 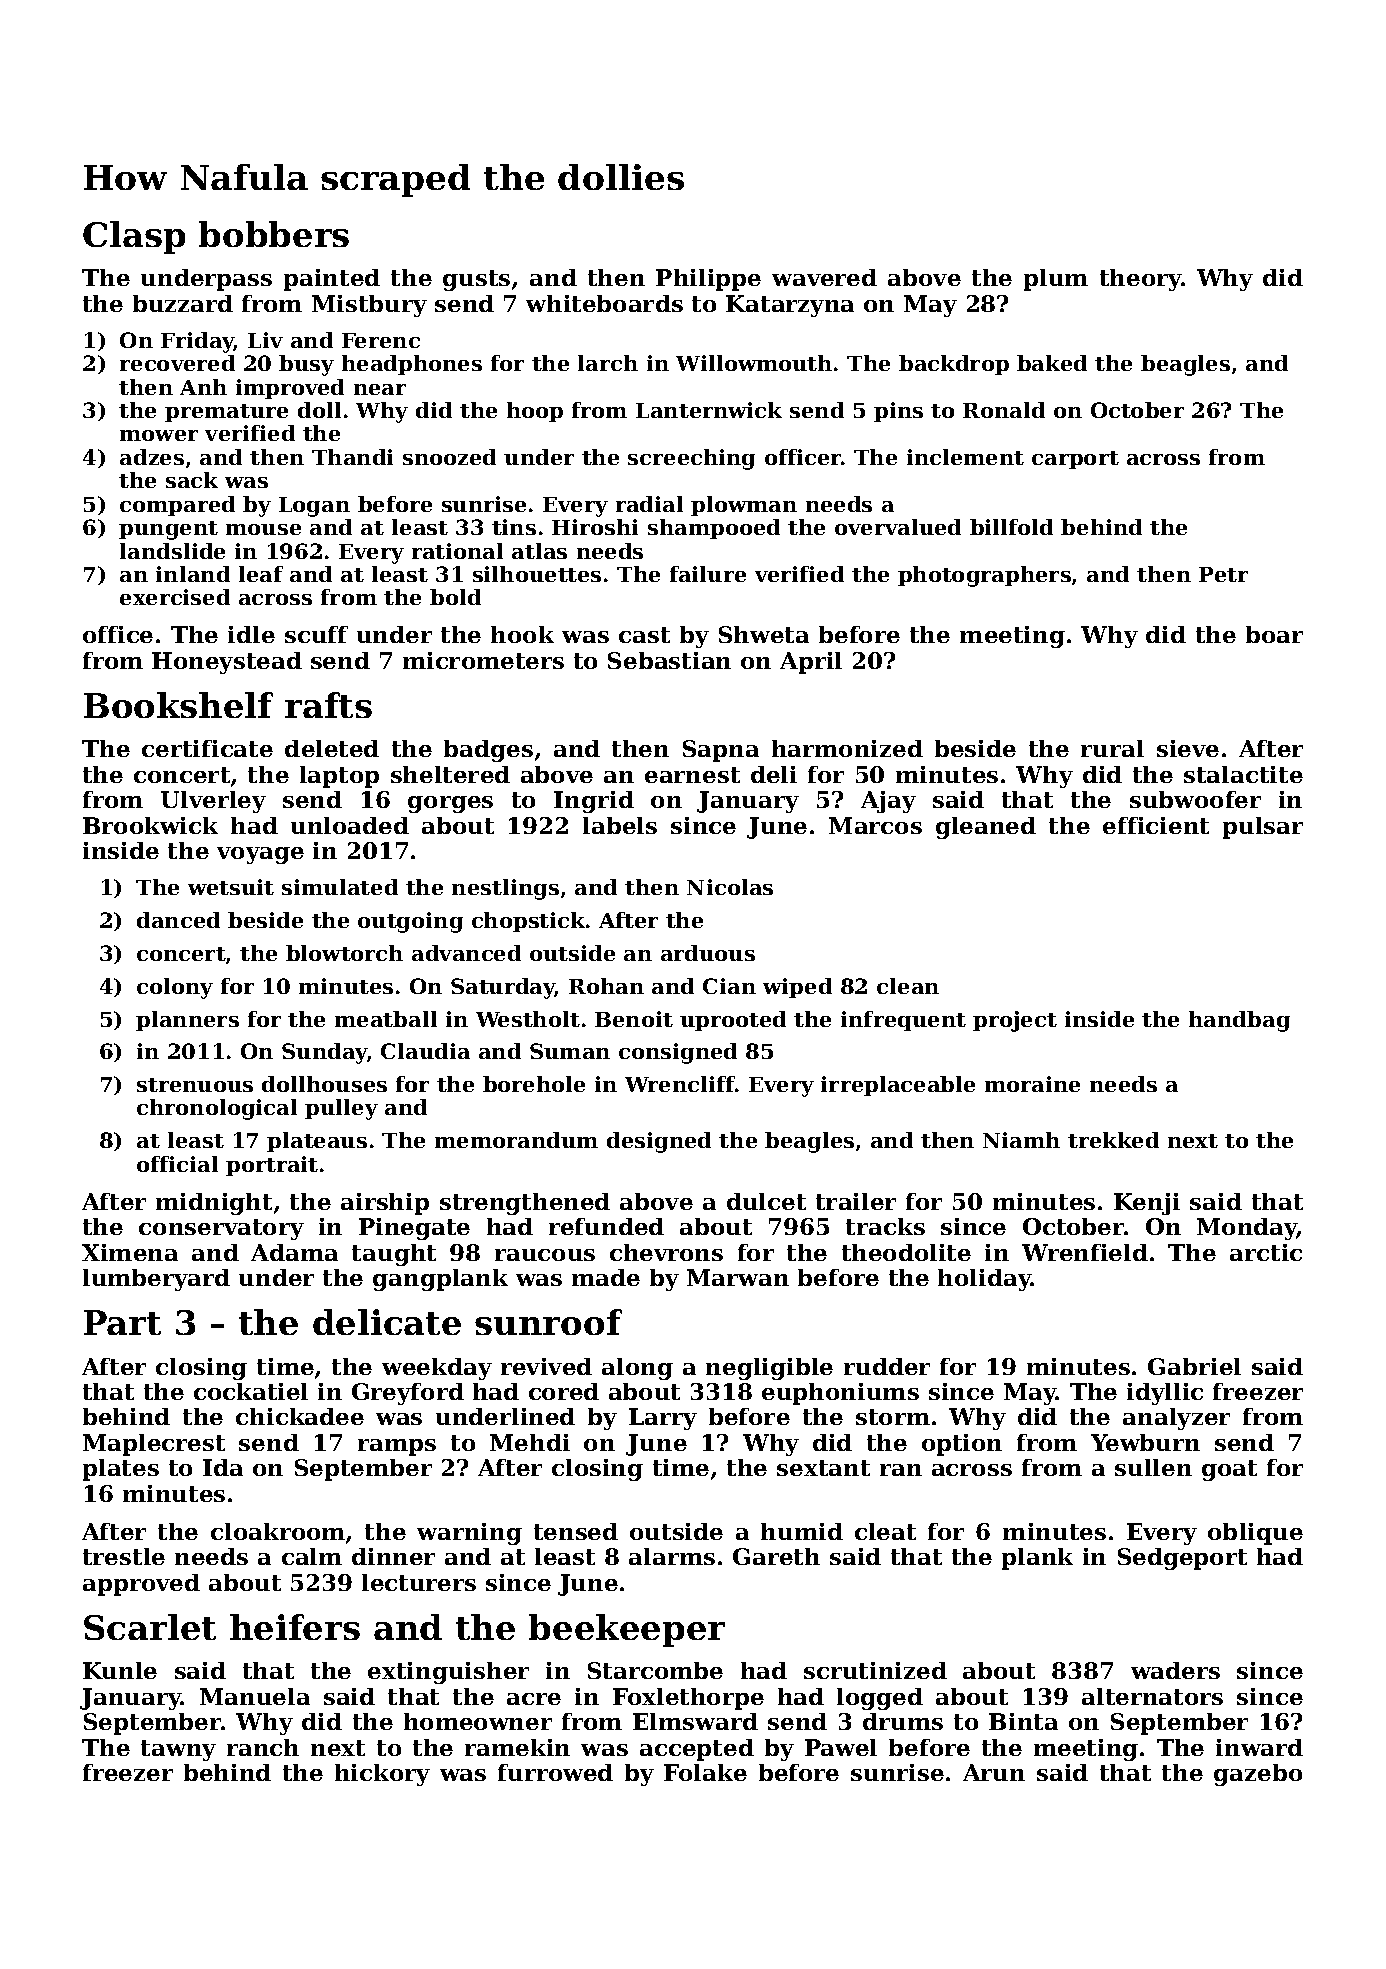 What do you see at coordinates (272, 1166) in the image?
I see `portrait` at bounding box center [272, 1166].
